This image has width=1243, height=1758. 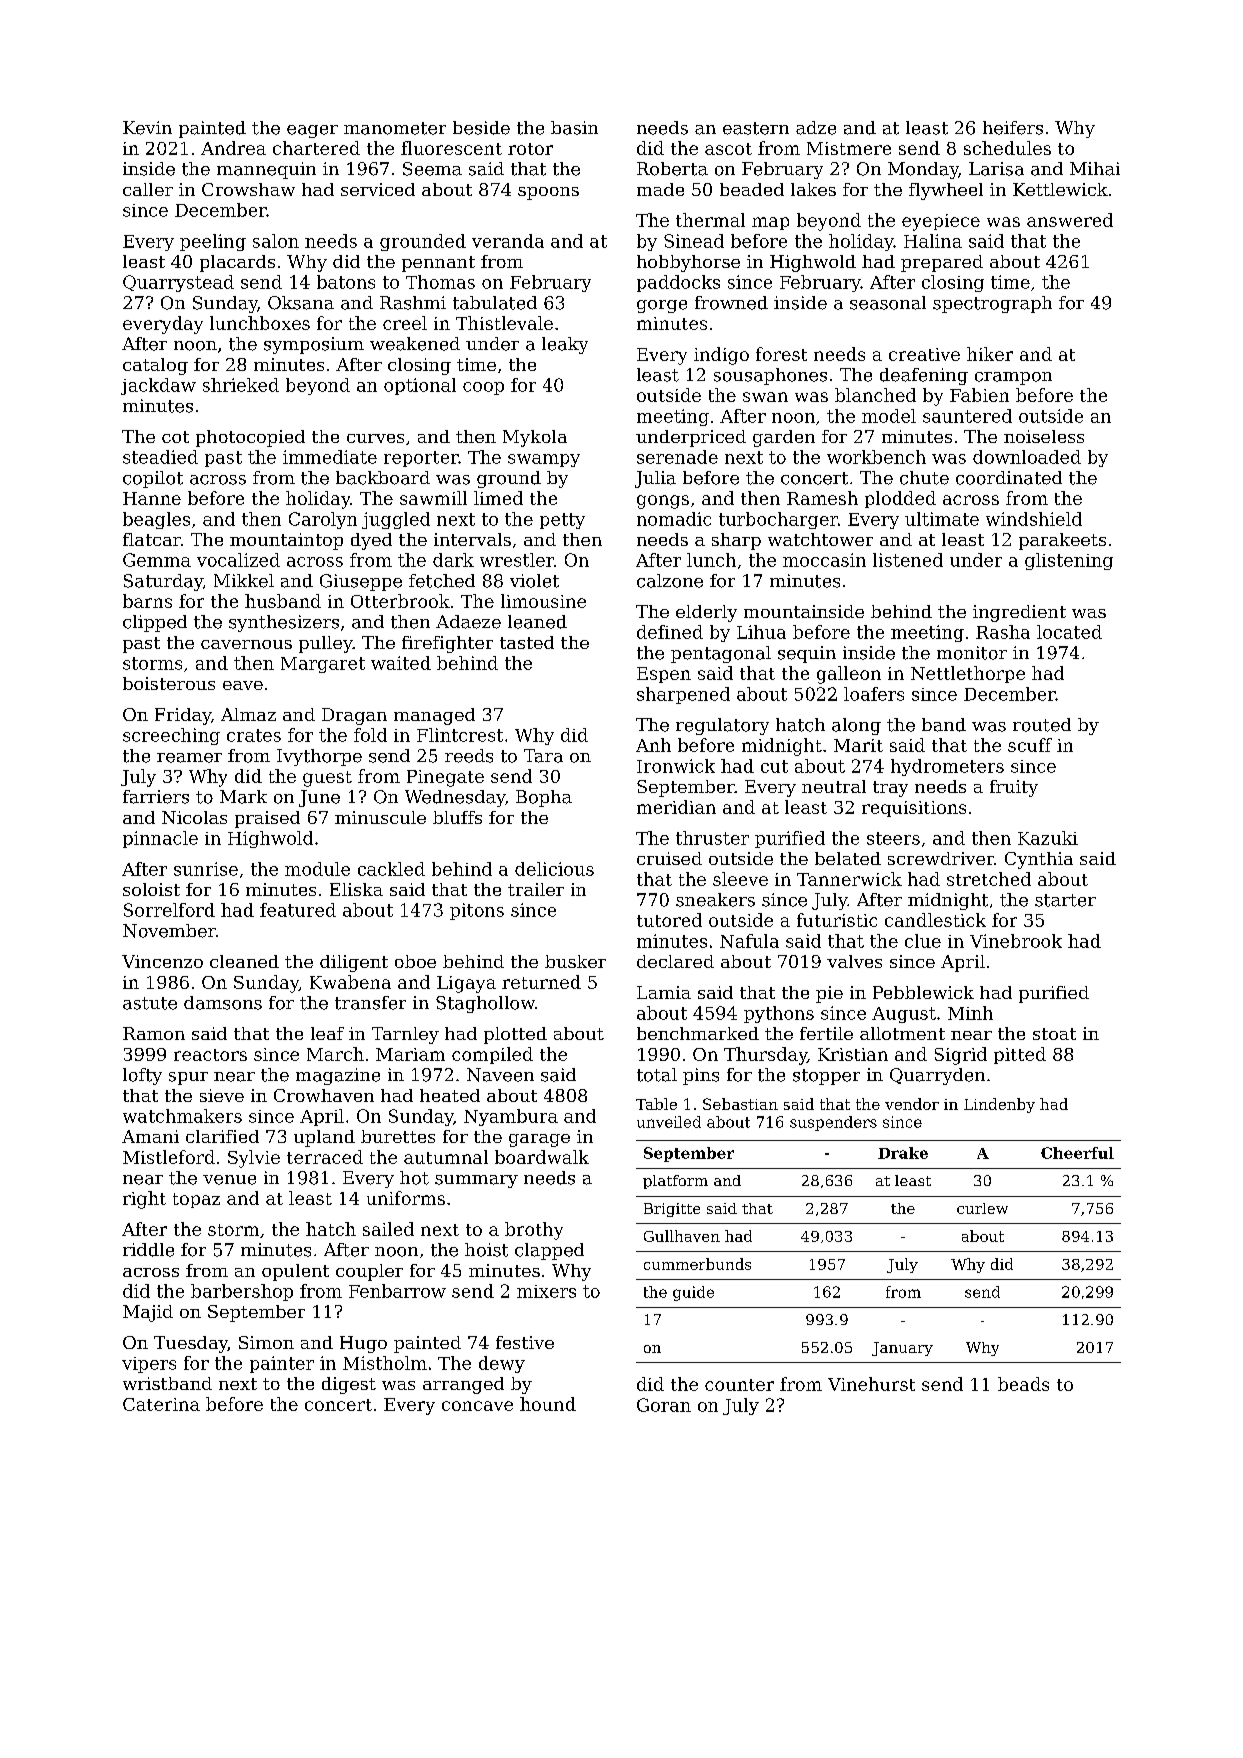 I want to click on hound, so click(x=548, y=1404).
